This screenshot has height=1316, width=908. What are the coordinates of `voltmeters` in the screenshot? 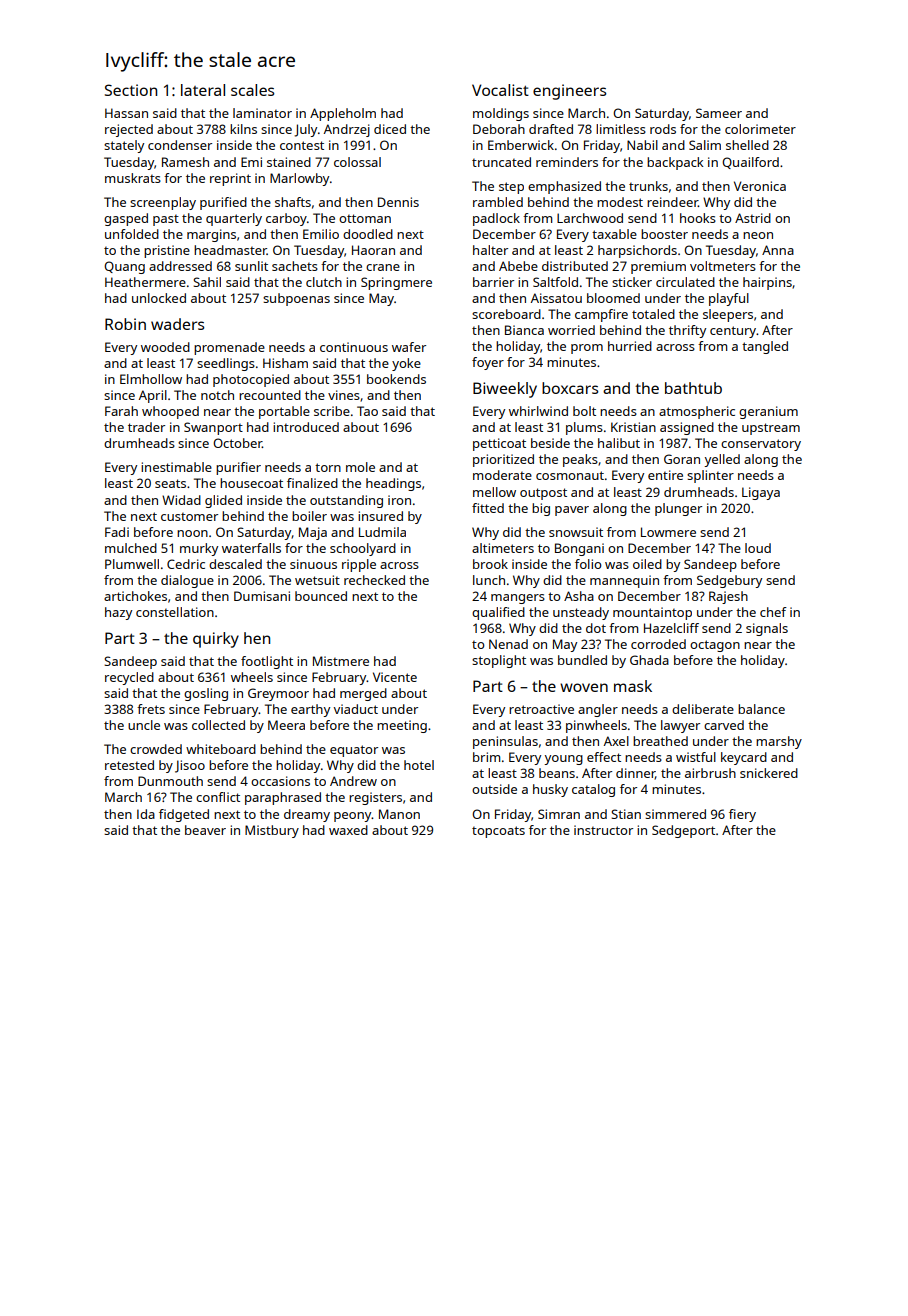 It's located at (723, 266).
